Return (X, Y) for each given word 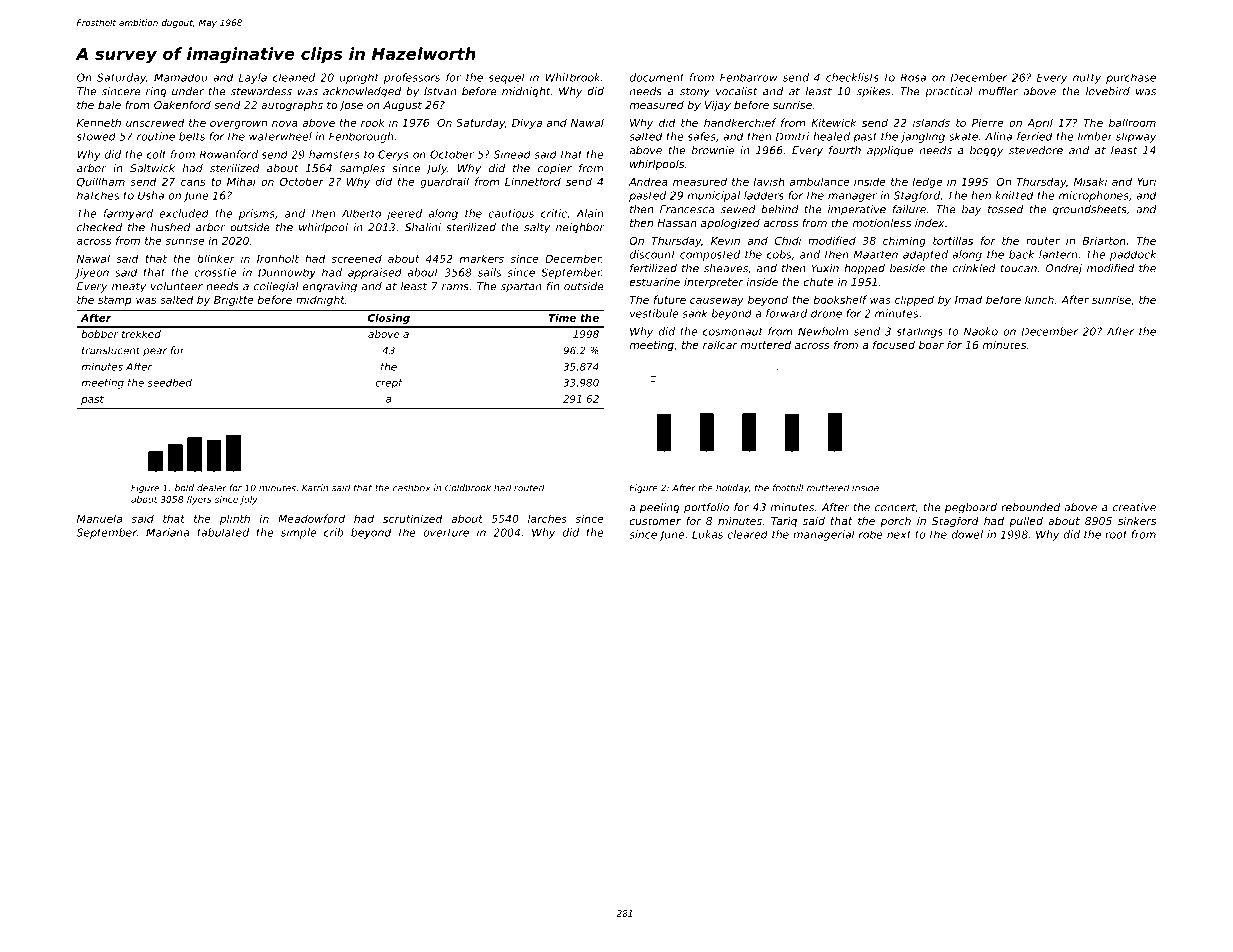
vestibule (654, 313)
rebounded (1030, 507)
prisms (257, 214)
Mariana (167, 532)
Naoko (981, 331)
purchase (1131, 78)
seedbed (170, 383)
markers (482, 258)
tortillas (953, 240)
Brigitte (233, 300)
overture (446, 533)
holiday (732, 488)
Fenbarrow (749, 77)
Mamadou (180, 77)
